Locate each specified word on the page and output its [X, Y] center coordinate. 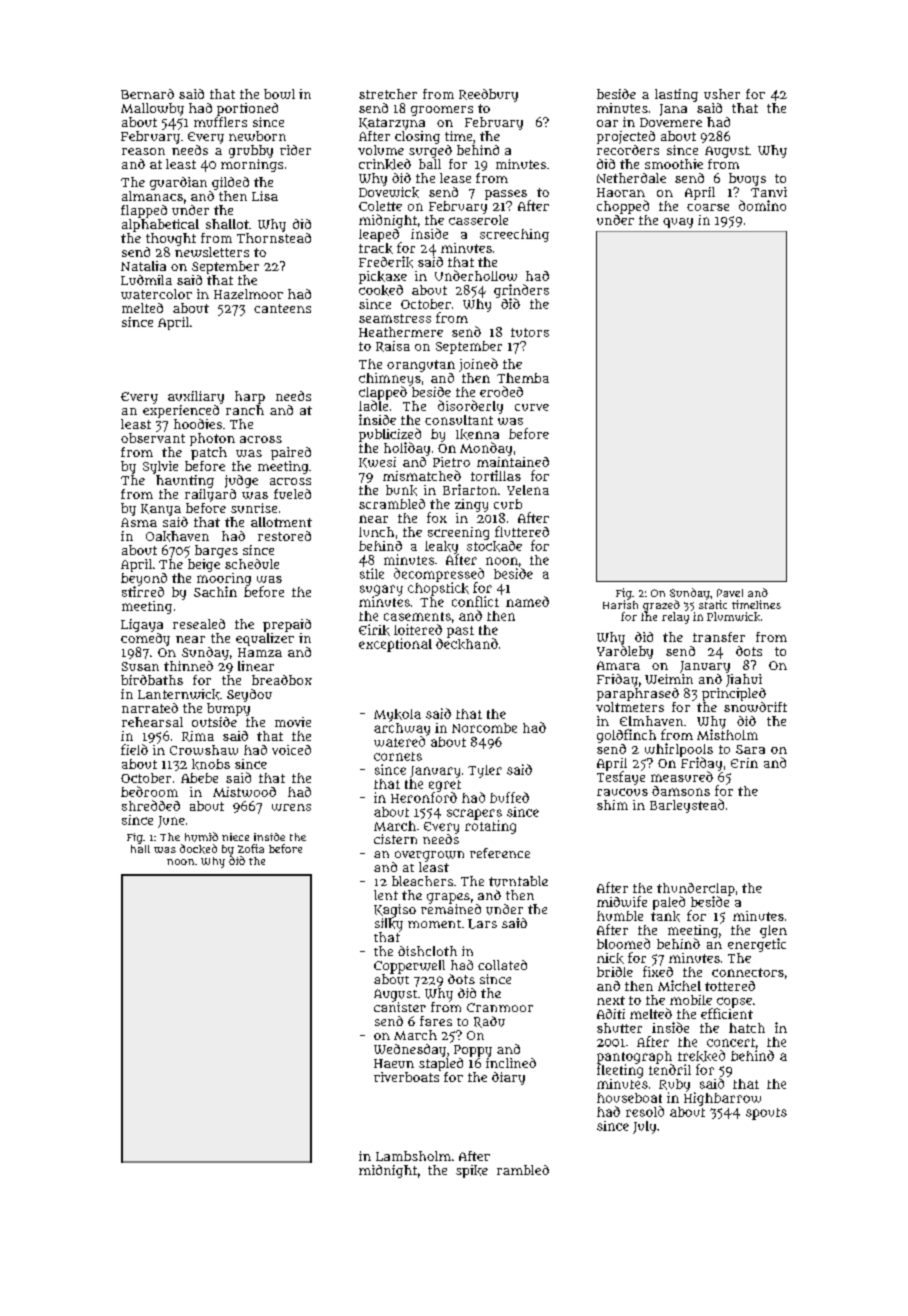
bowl [279, 94]
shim [612, 805]
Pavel [730, 593]
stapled [441, 1064]
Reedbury [488, 95]
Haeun [394, 1063]
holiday [407, 449]
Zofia [251, 848]
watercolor [156, 294]
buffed [509, 797]
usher [722, 94]
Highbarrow [722, 1099]
